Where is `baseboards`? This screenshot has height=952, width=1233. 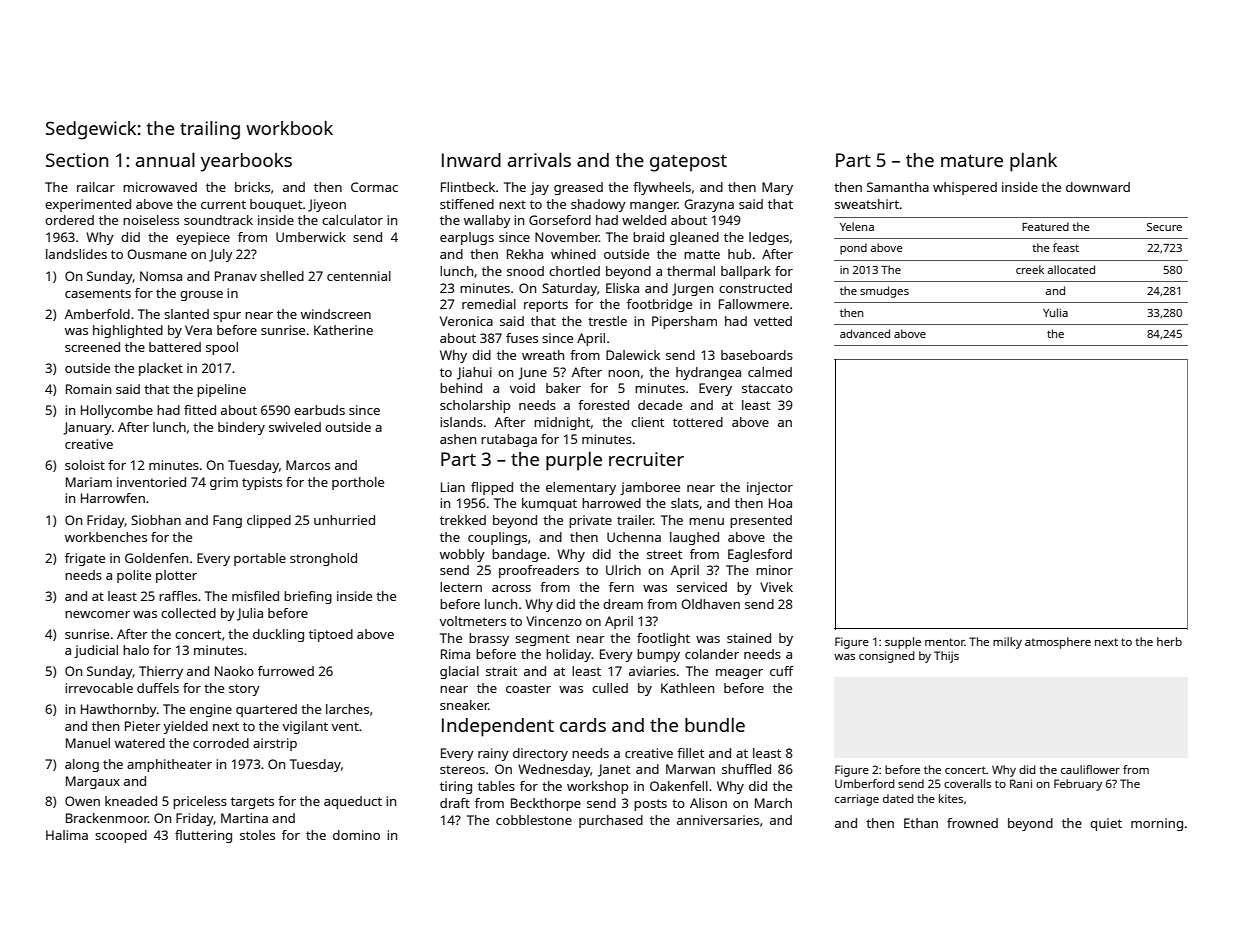 baseboards is located at coordinates (757, 355).
